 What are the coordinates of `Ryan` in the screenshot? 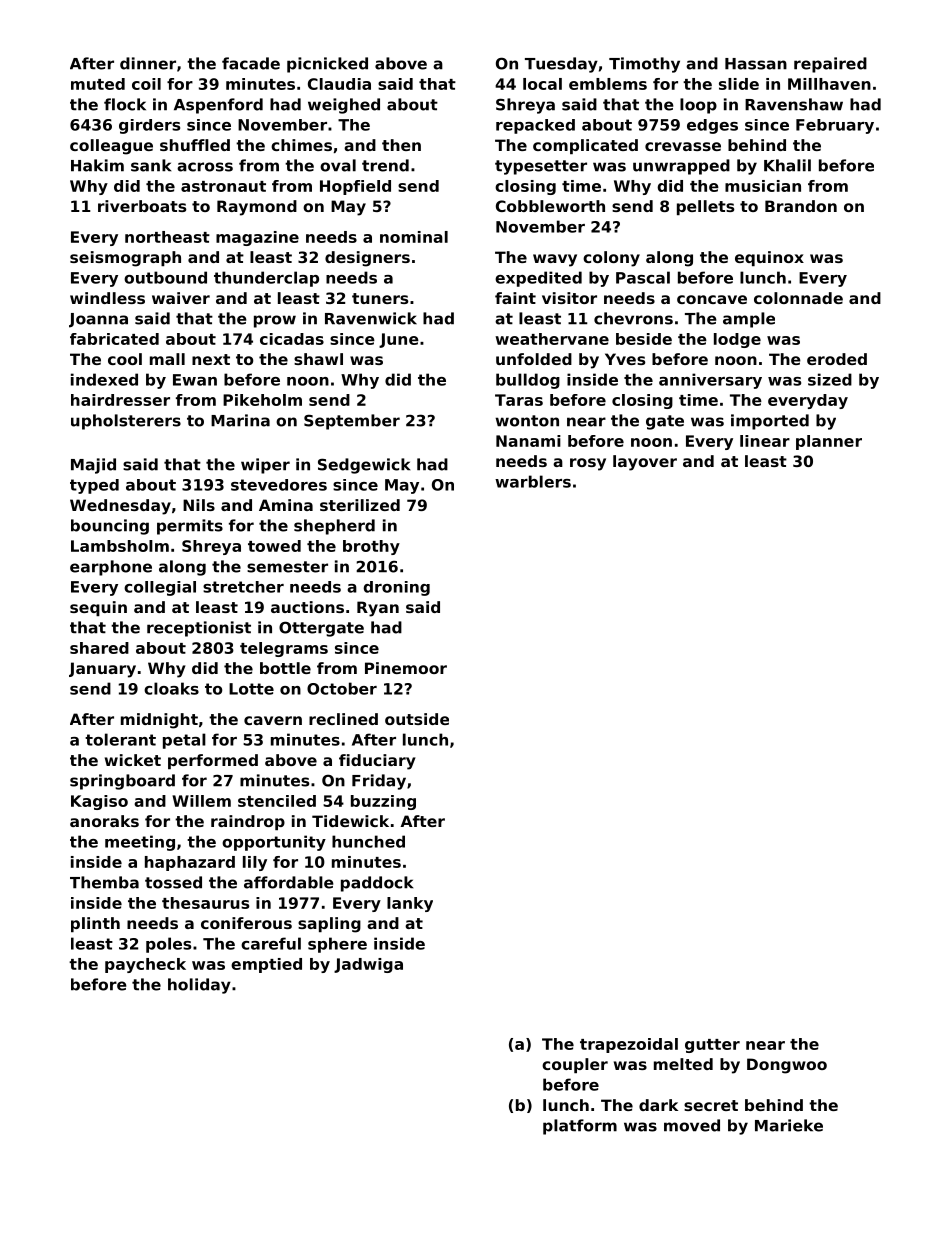 It's located at (378, 609).
